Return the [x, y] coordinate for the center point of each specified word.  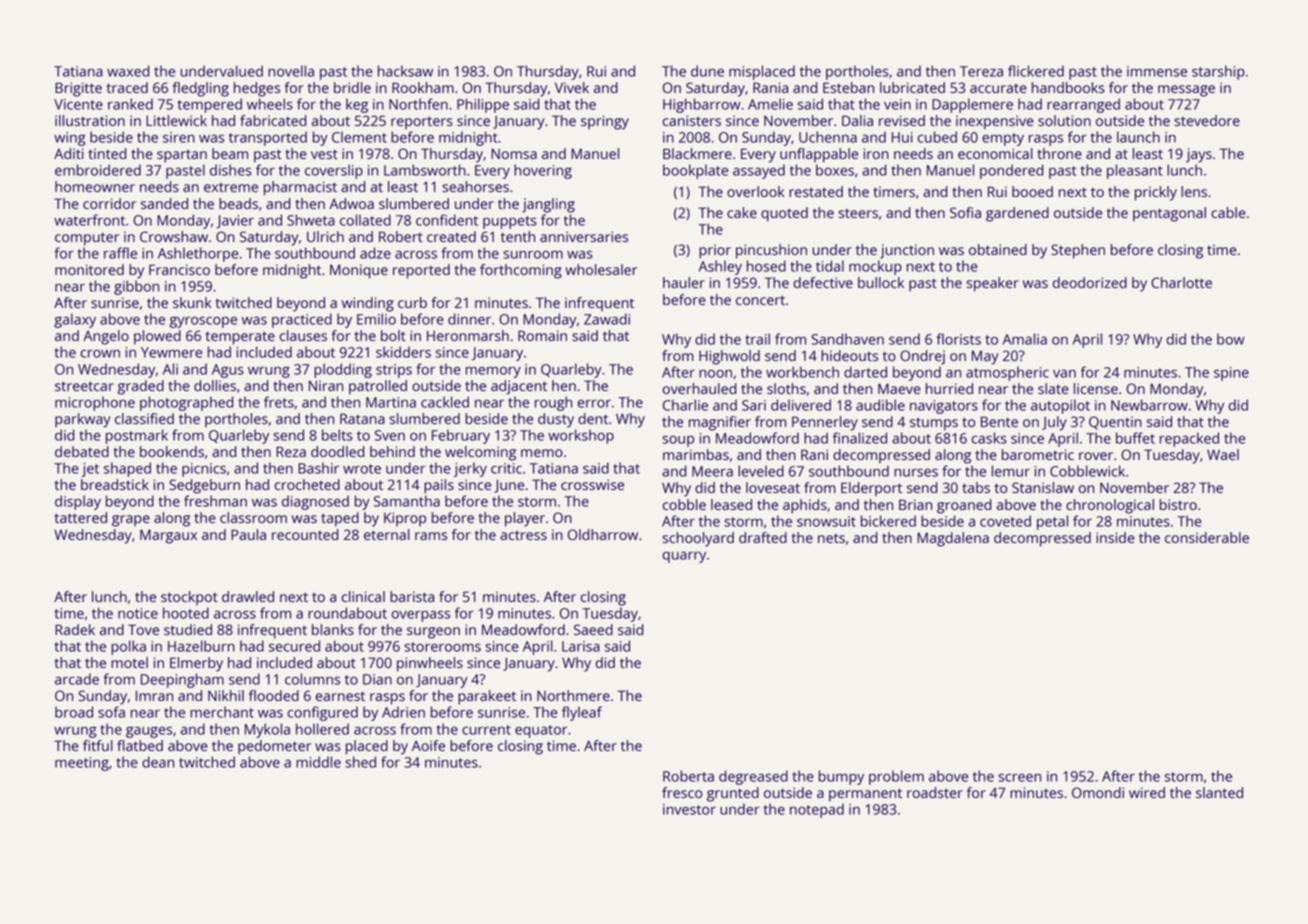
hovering [543, 171]
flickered [1036, 71]
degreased [753, 777]
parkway [82, 420]
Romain [542, 335]
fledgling [201, 89]
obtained [998, 249]
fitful [98, 745]
